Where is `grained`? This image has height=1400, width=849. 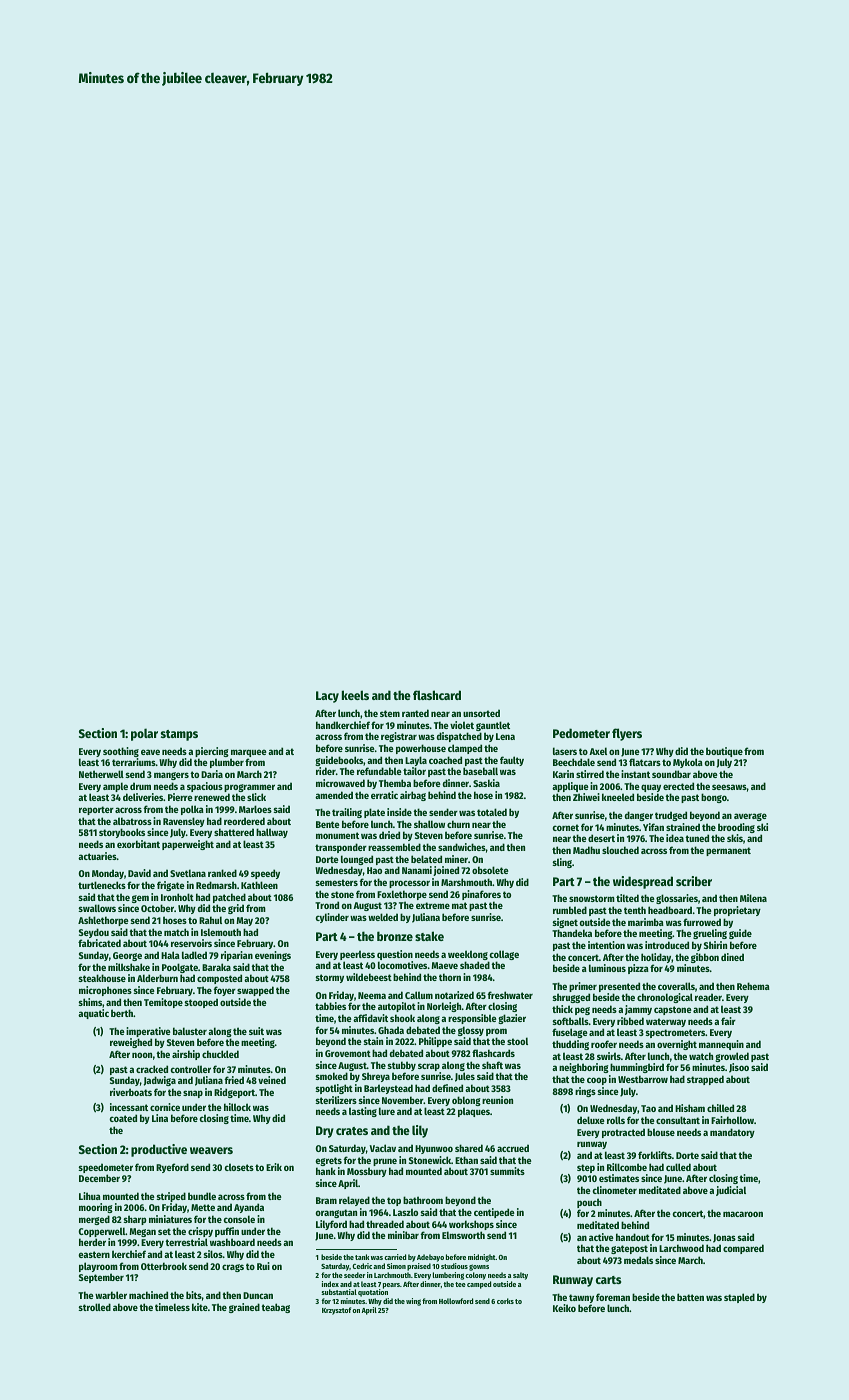 grained is located at coordinates (244, 1308).
